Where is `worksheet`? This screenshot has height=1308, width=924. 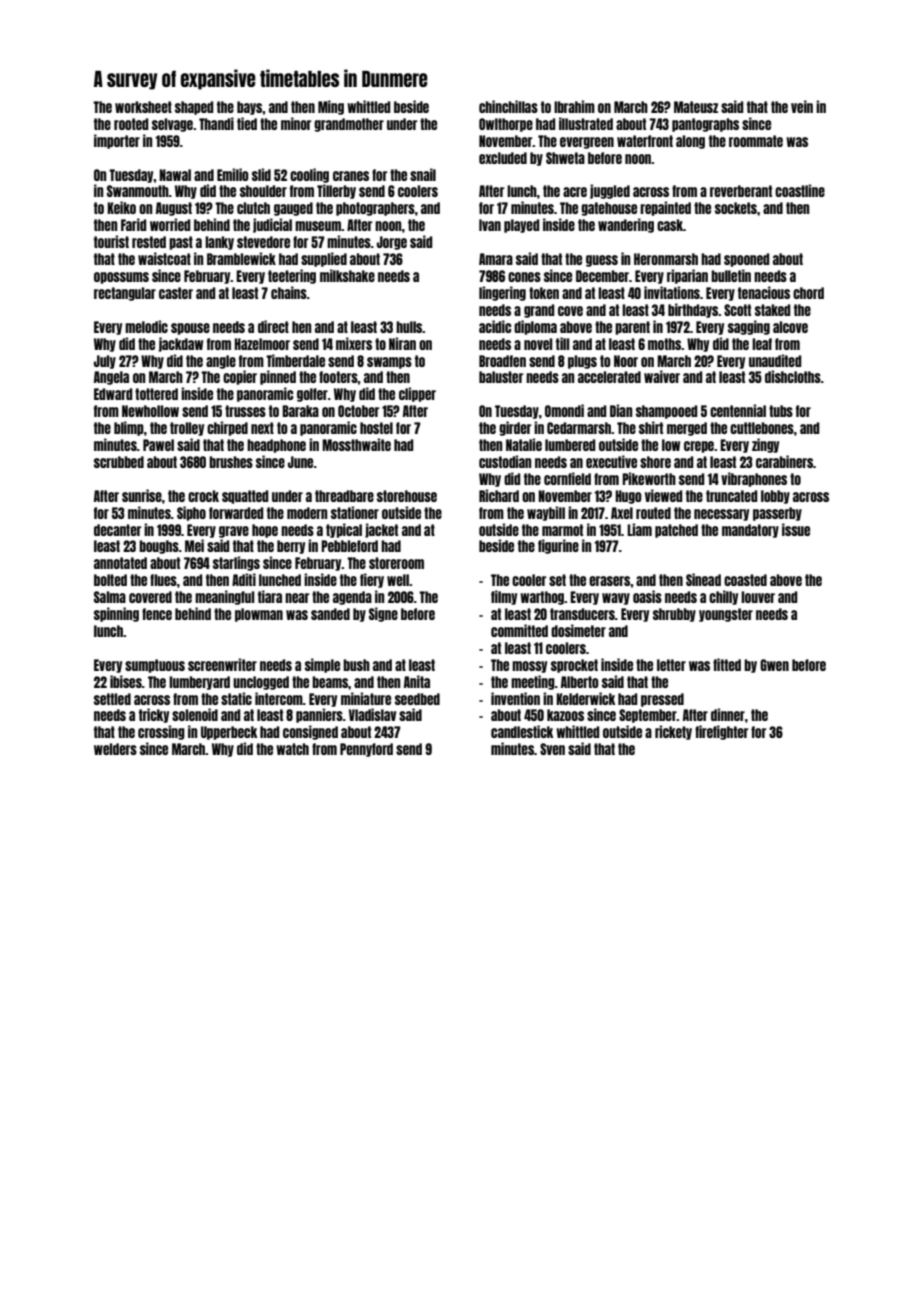
worksheet is located at coordinates (143, 107).
